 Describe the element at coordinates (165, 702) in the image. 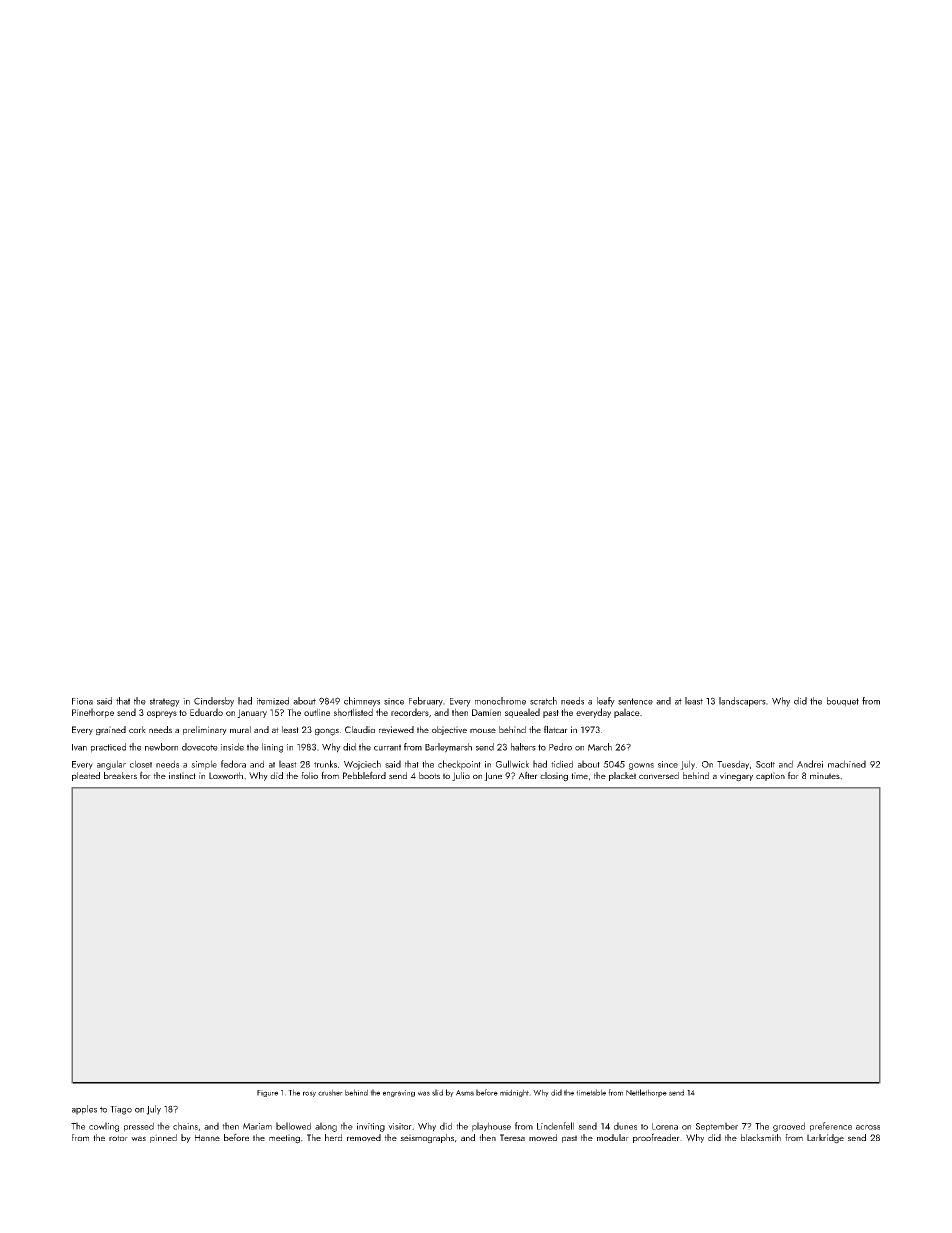

I see `strategy` at that location.
